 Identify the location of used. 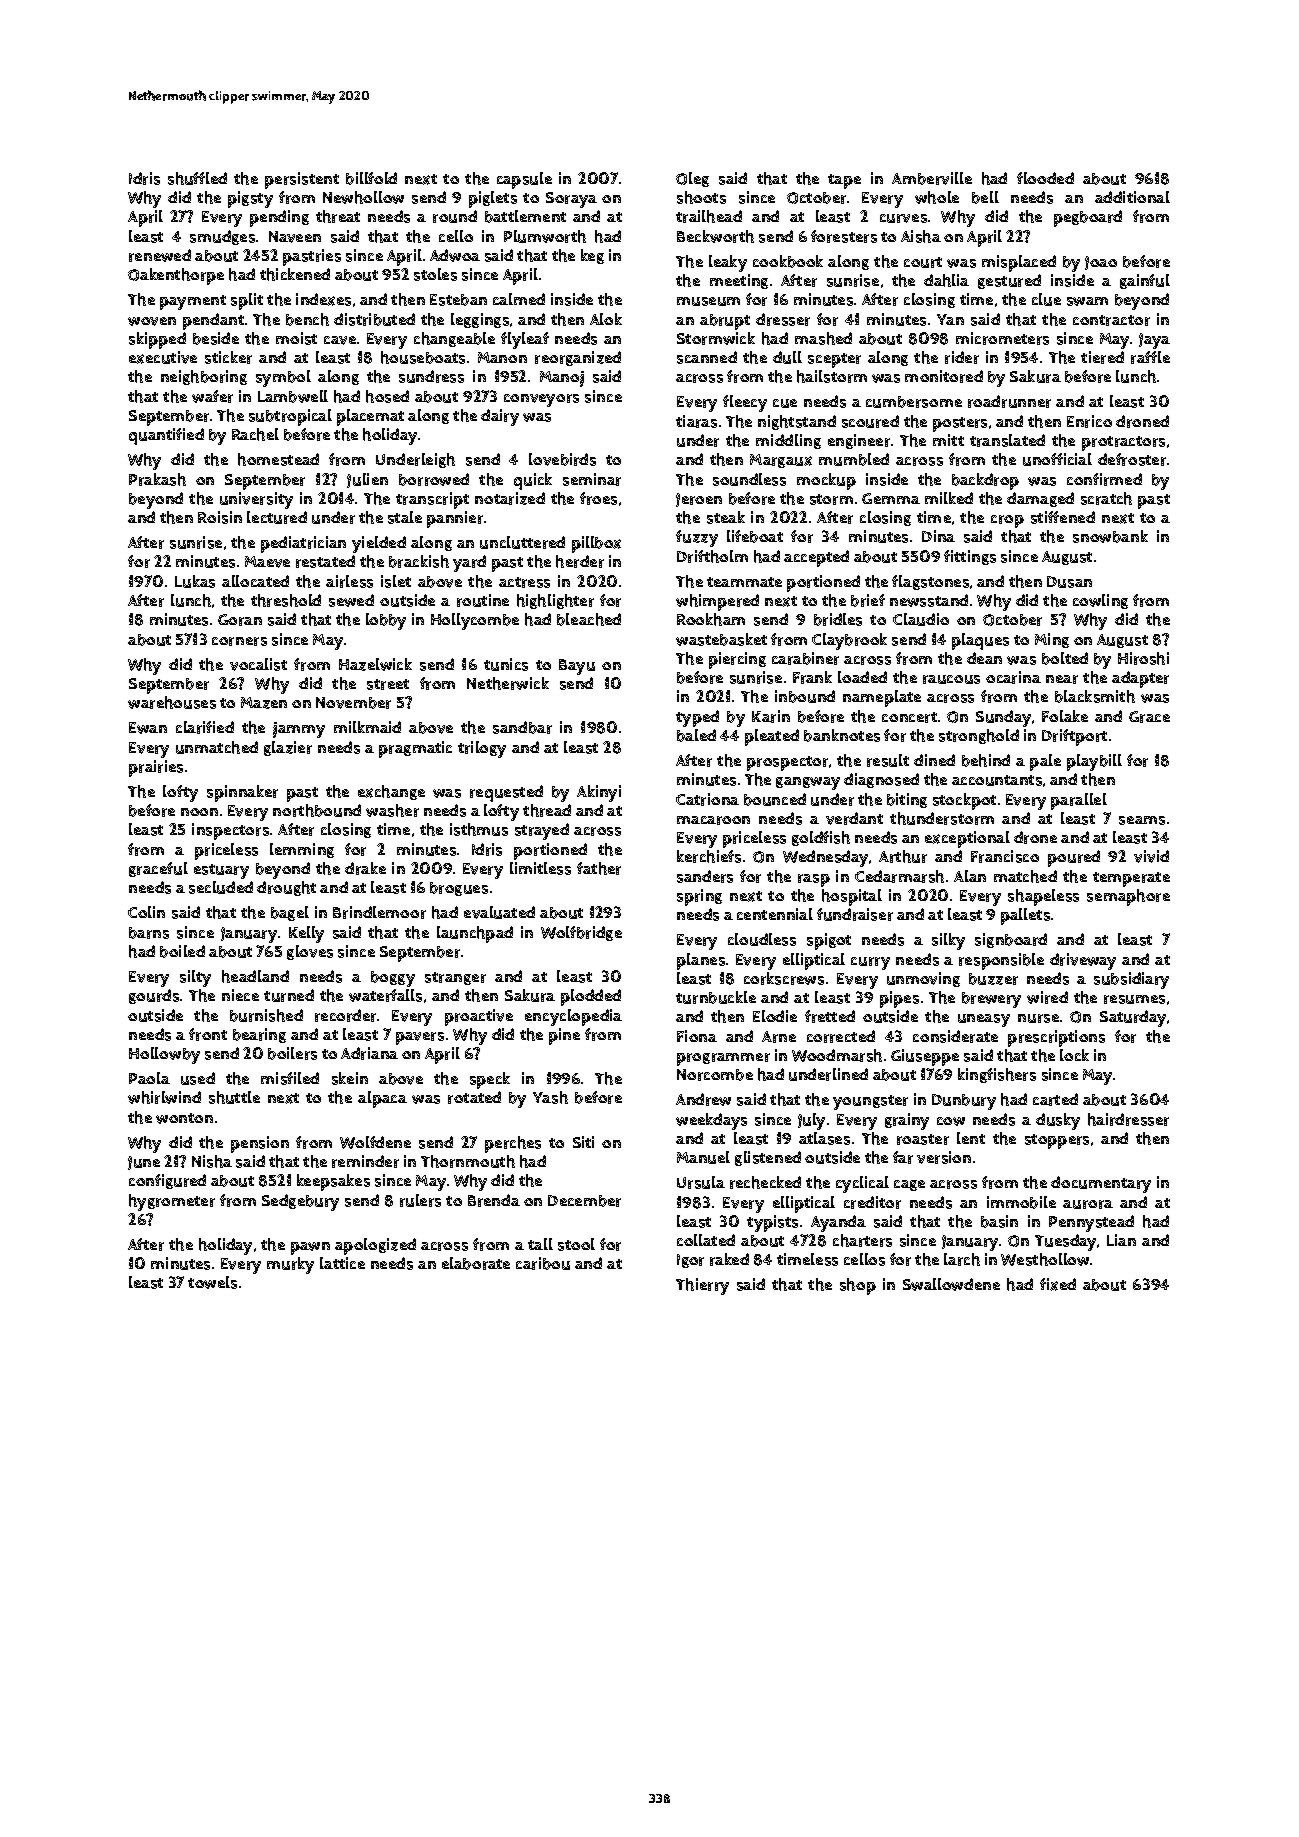
(198, 1078).
